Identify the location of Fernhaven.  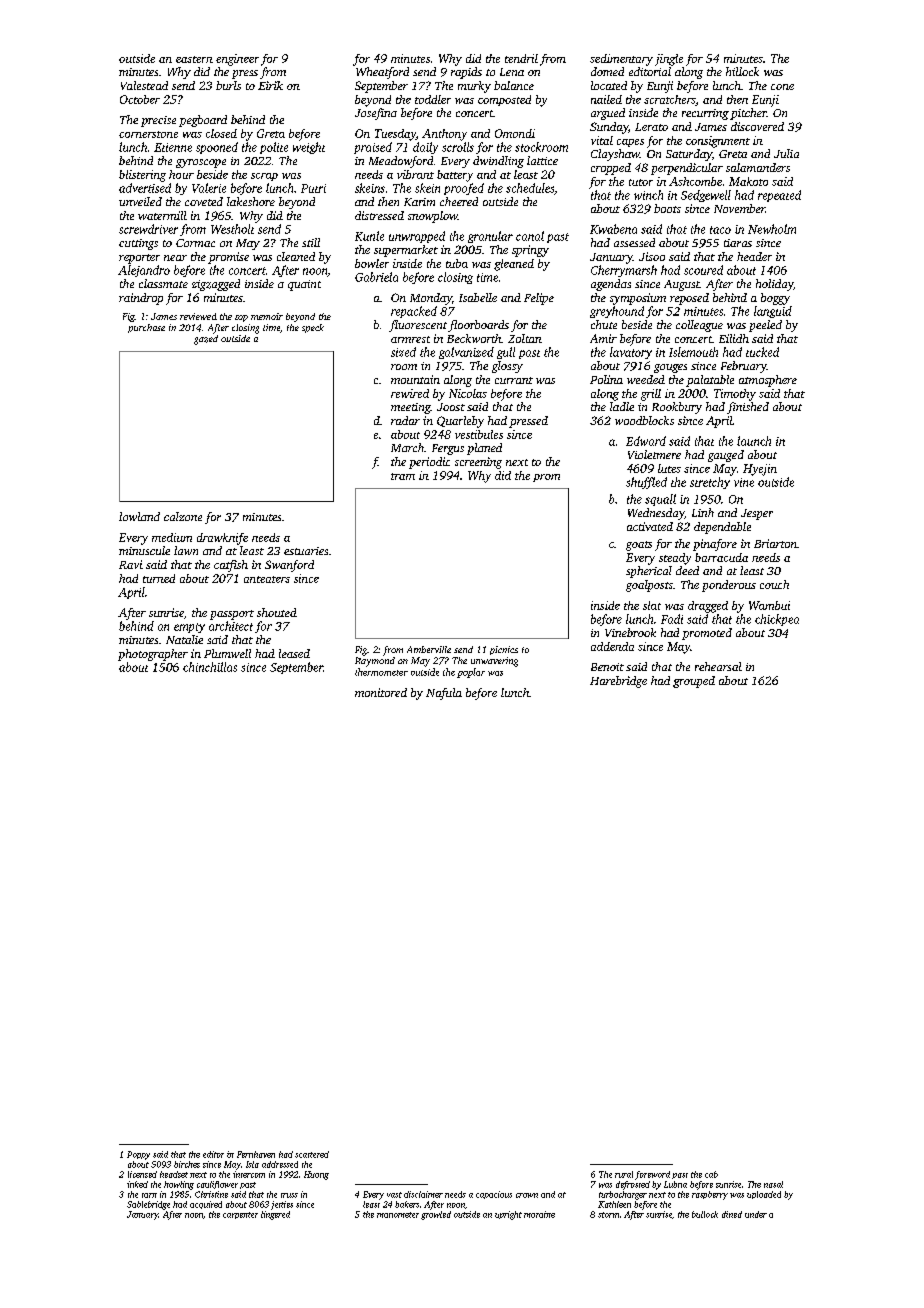
(256, 1154).
